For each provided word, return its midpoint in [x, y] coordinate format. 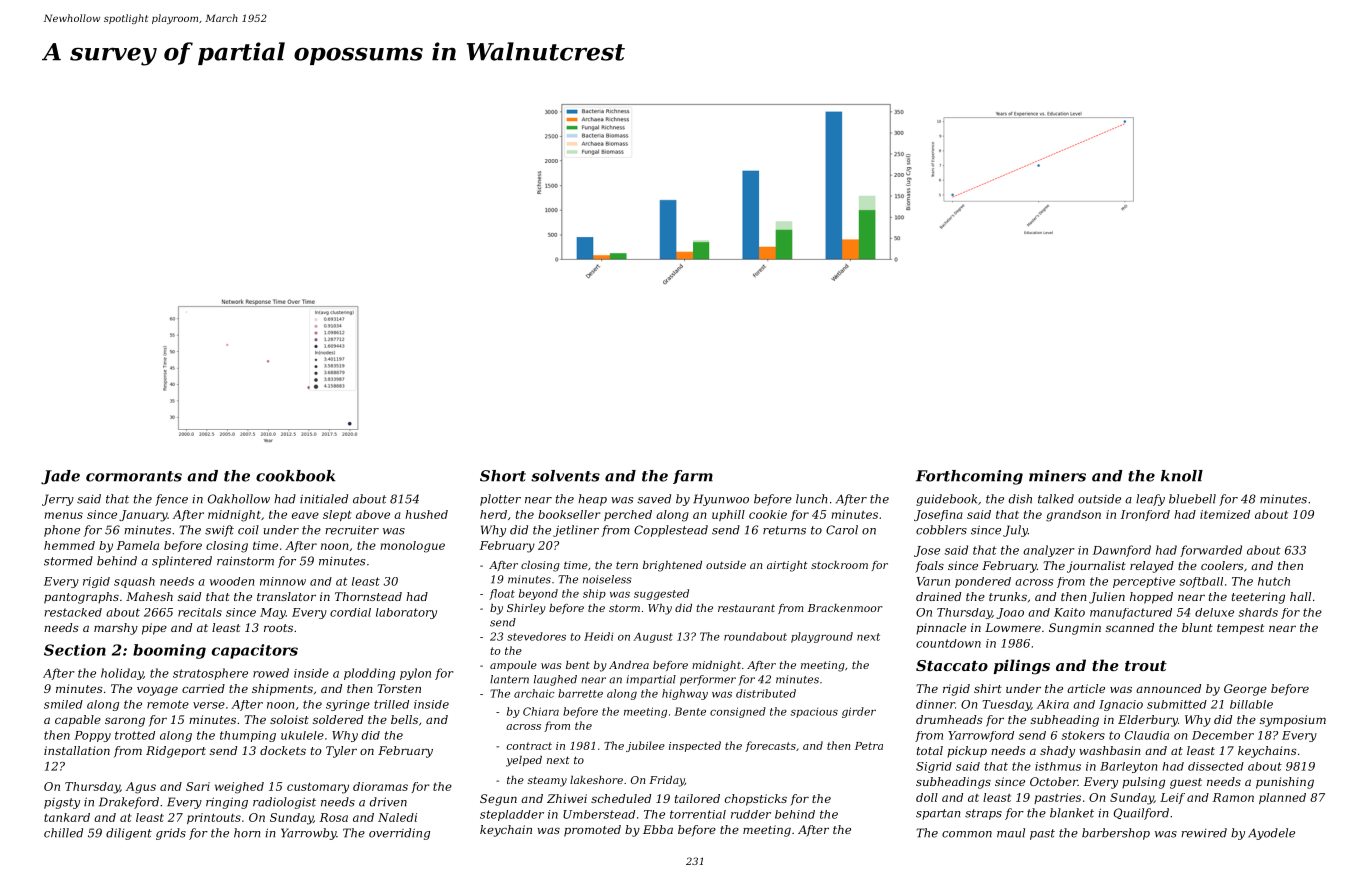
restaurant [746, 608]
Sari [198, 786]
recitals [200, 612]
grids [171, 834]
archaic [534, 693]
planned [1282, 798]
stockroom [839, 565]
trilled [391, 704]
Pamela [138, 545]
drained [938, 596]
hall [1300, 596]
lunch [811, 499]
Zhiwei [567, 798]
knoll [1182, 476]
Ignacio [1121, 705]
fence [171, 500]
